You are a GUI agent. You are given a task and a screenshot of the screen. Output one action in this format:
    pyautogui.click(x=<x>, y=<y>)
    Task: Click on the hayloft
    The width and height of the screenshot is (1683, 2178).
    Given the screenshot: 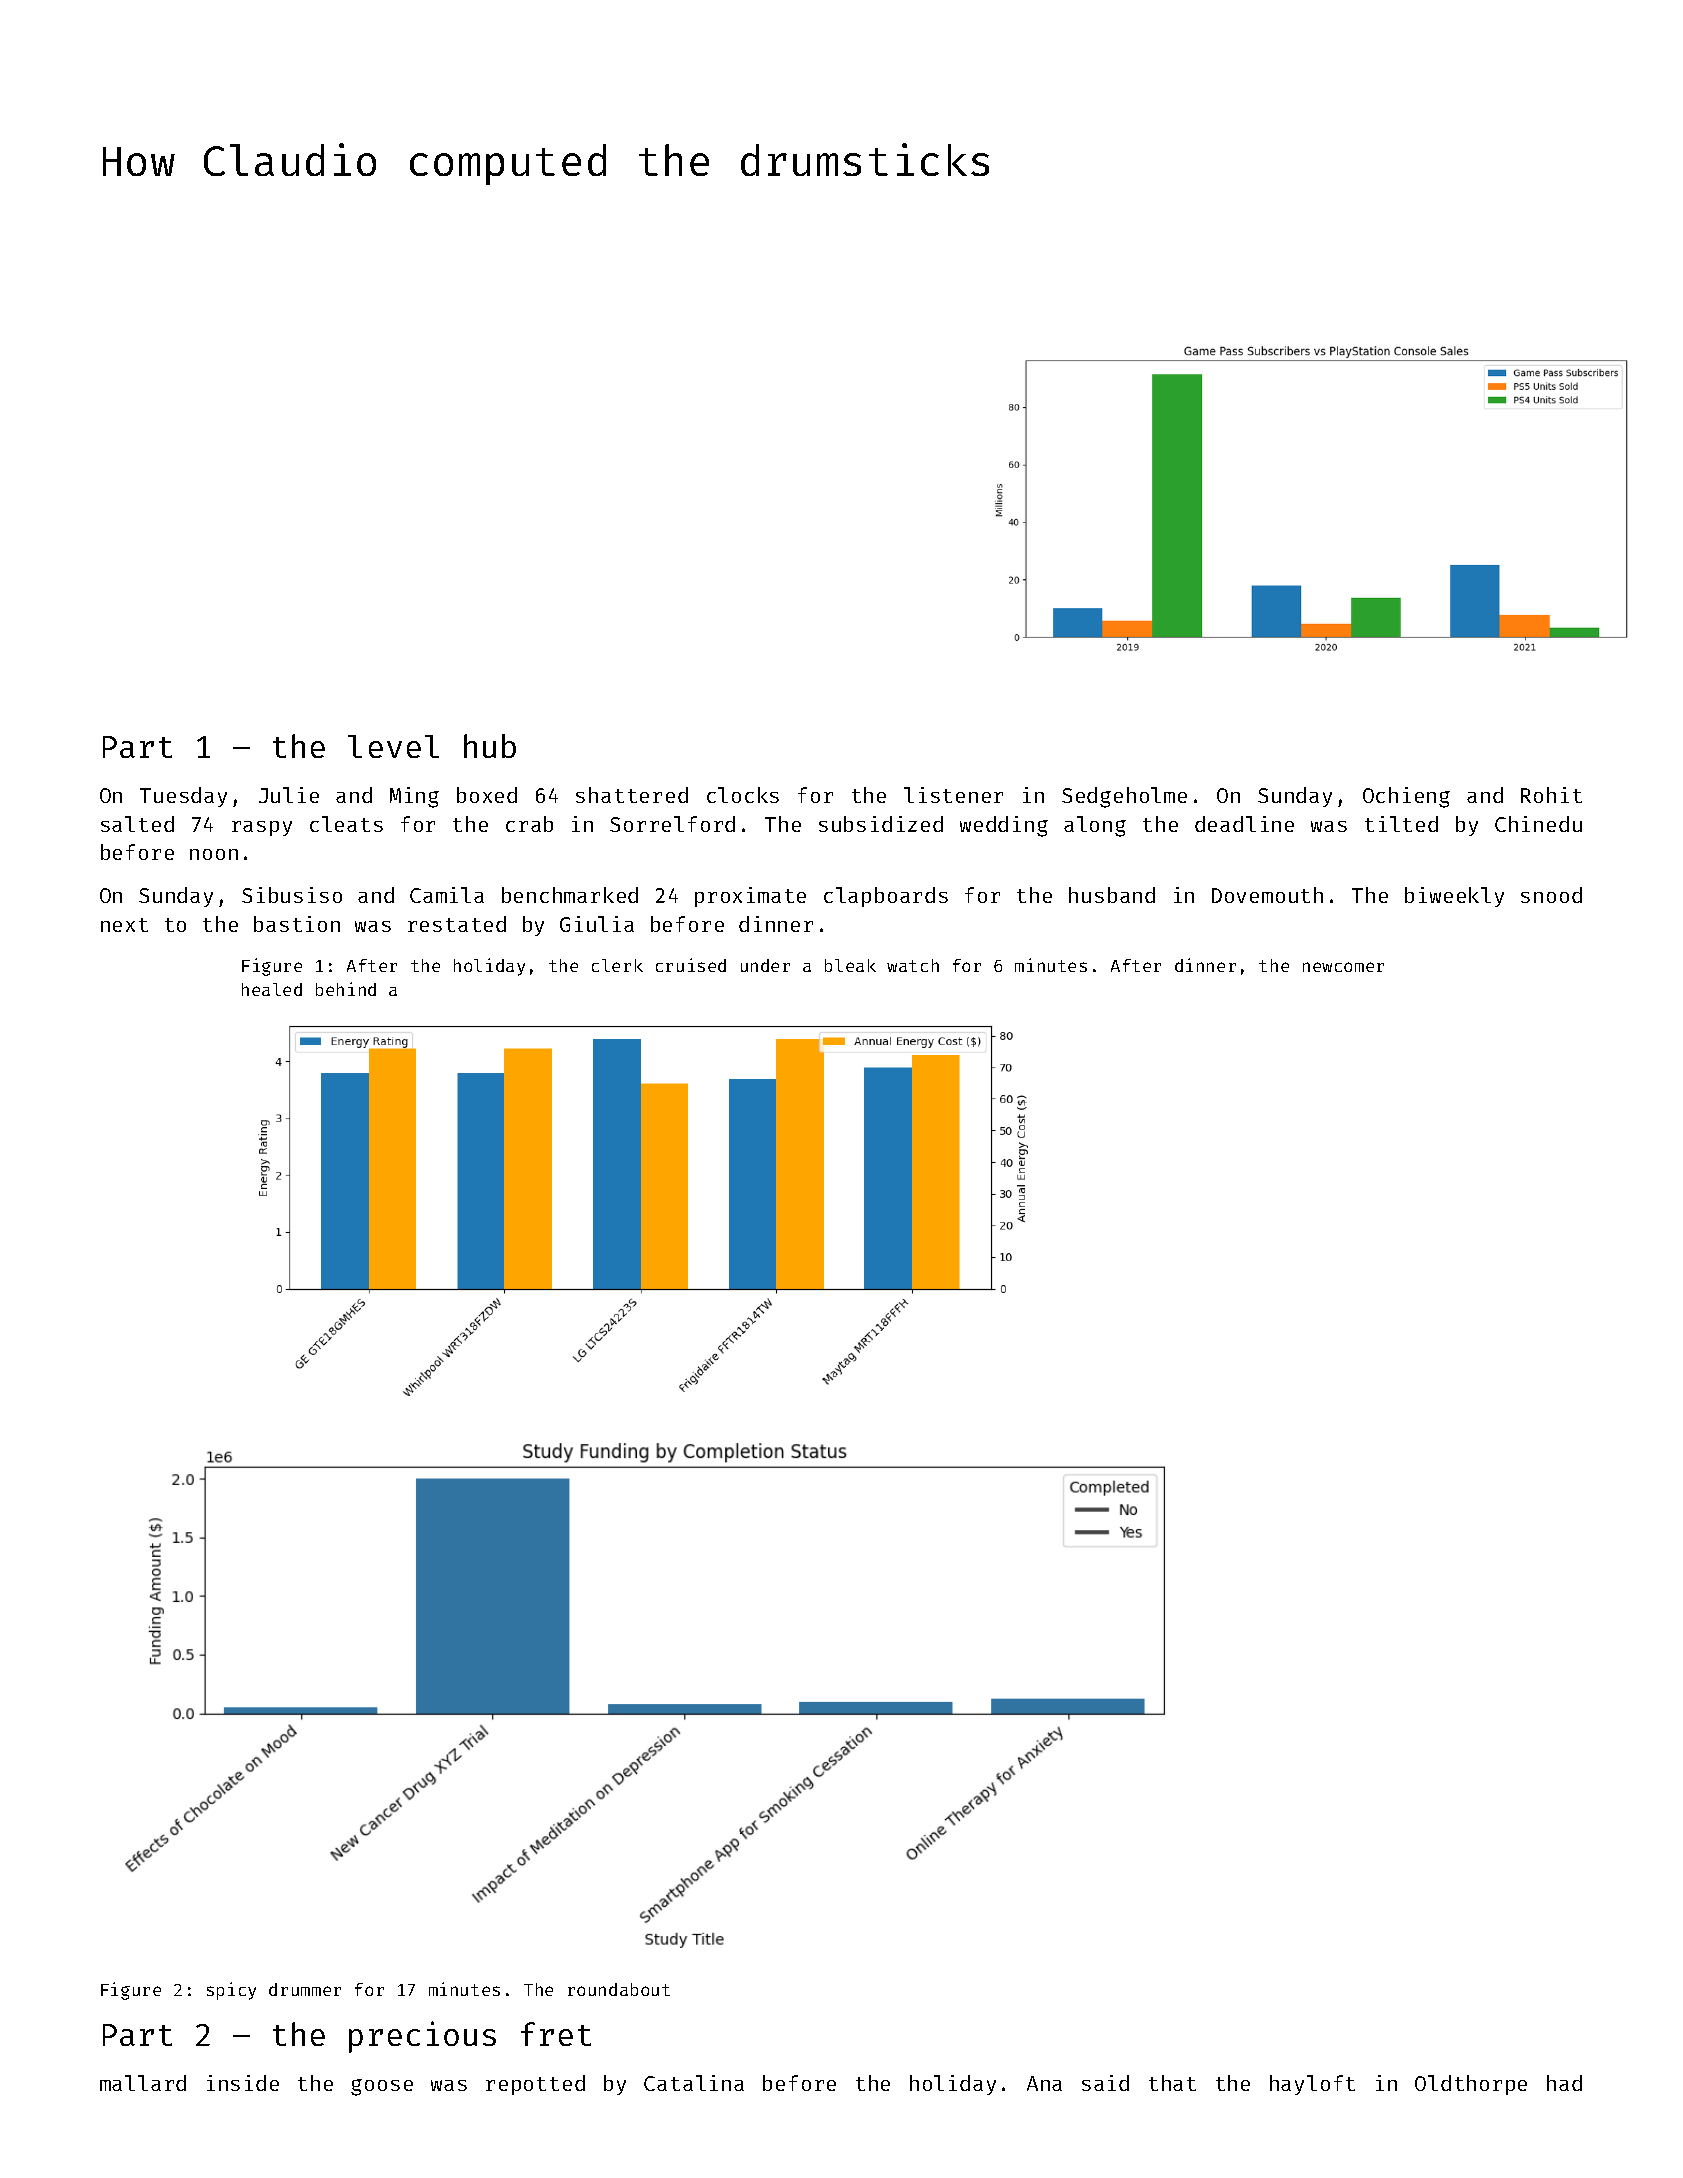 What is the action you would take?
    pyautogui.click(x=1312, y=2085)
